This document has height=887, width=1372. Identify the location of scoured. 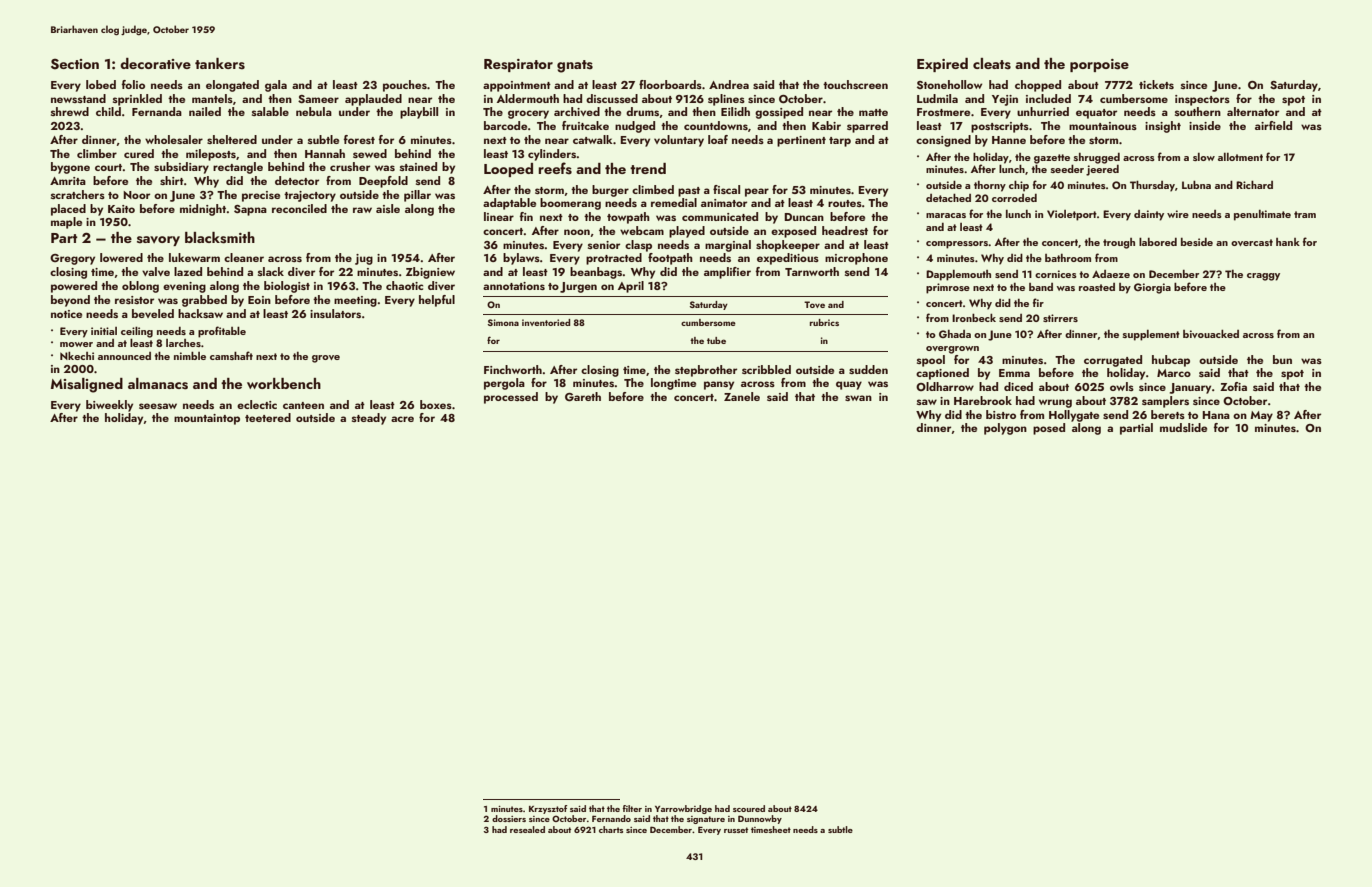
(749, 808).
